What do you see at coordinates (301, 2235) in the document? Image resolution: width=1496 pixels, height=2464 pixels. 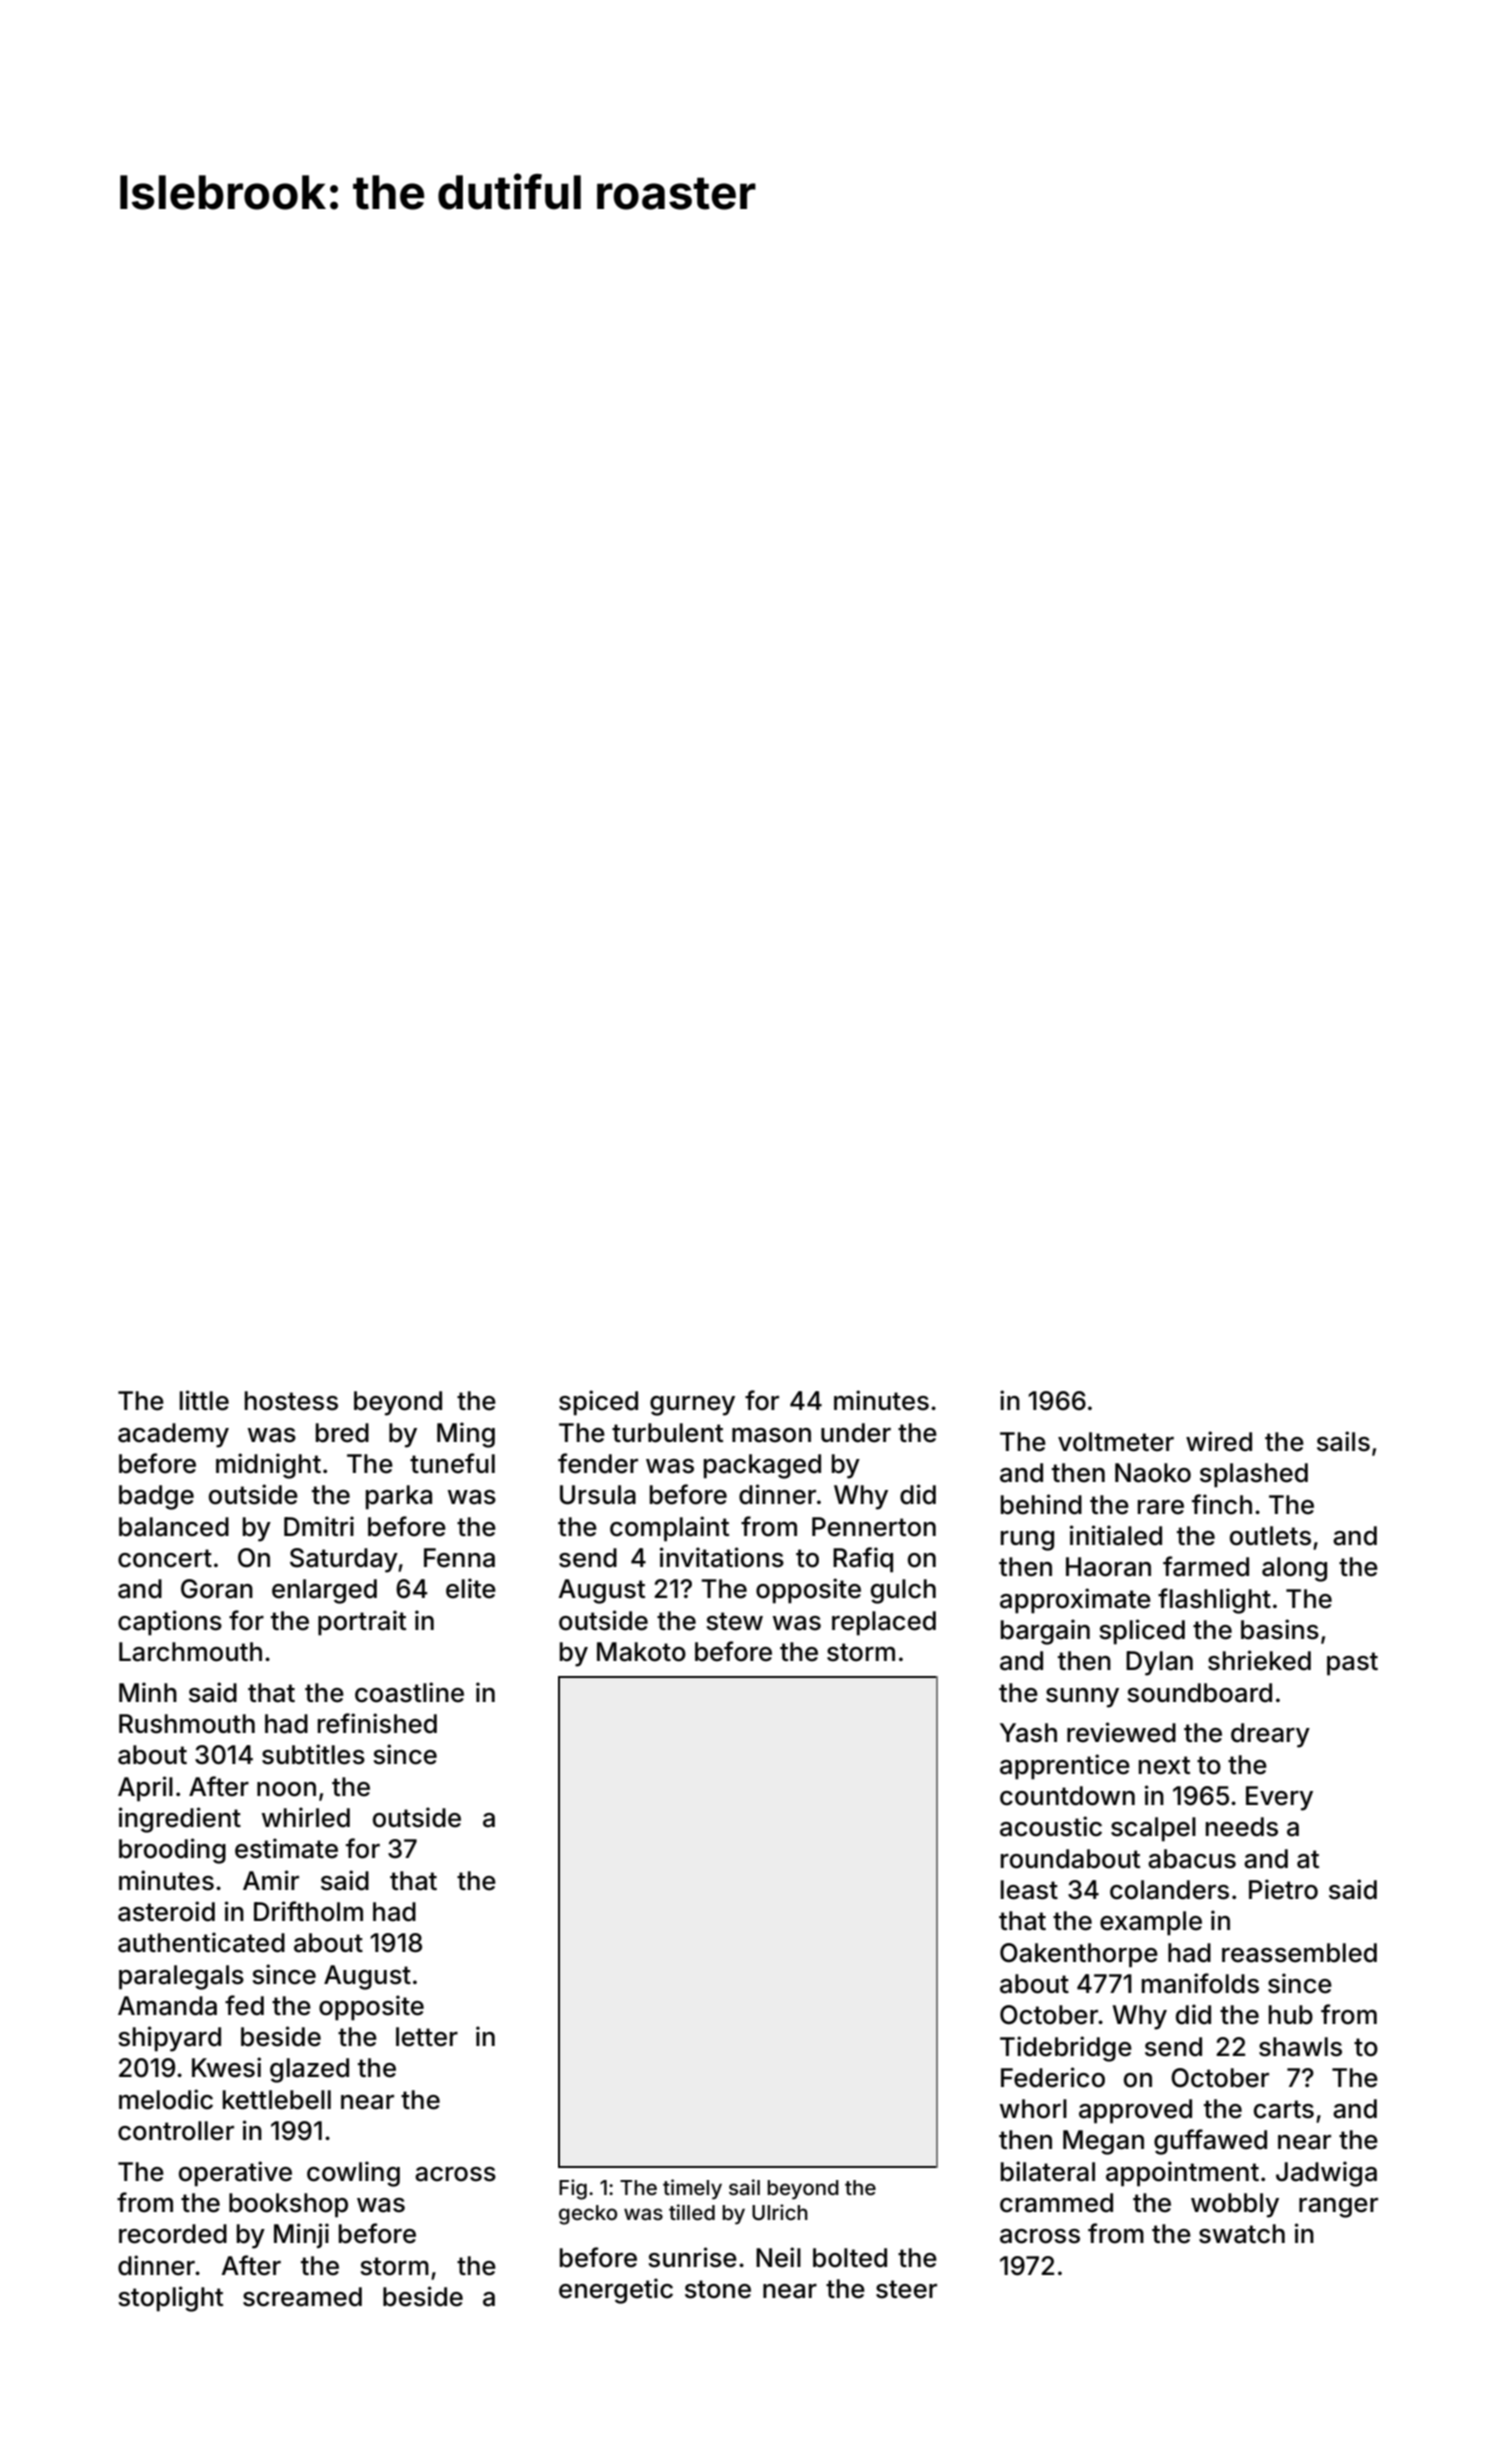 I see `Minji` at bounding box center [301, 2235].
